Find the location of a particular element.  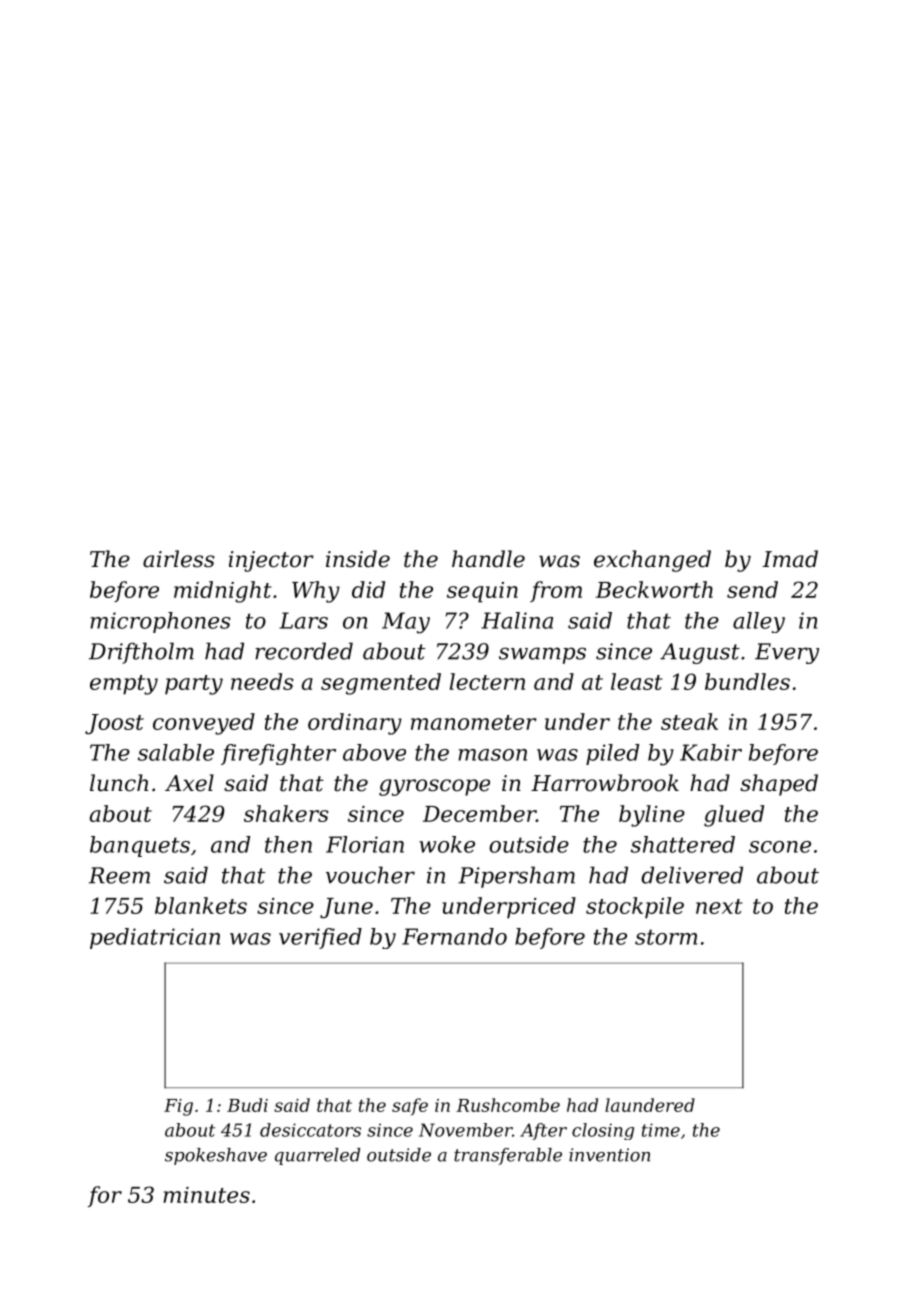

gyroscope is located at coordinates (434, 787).
